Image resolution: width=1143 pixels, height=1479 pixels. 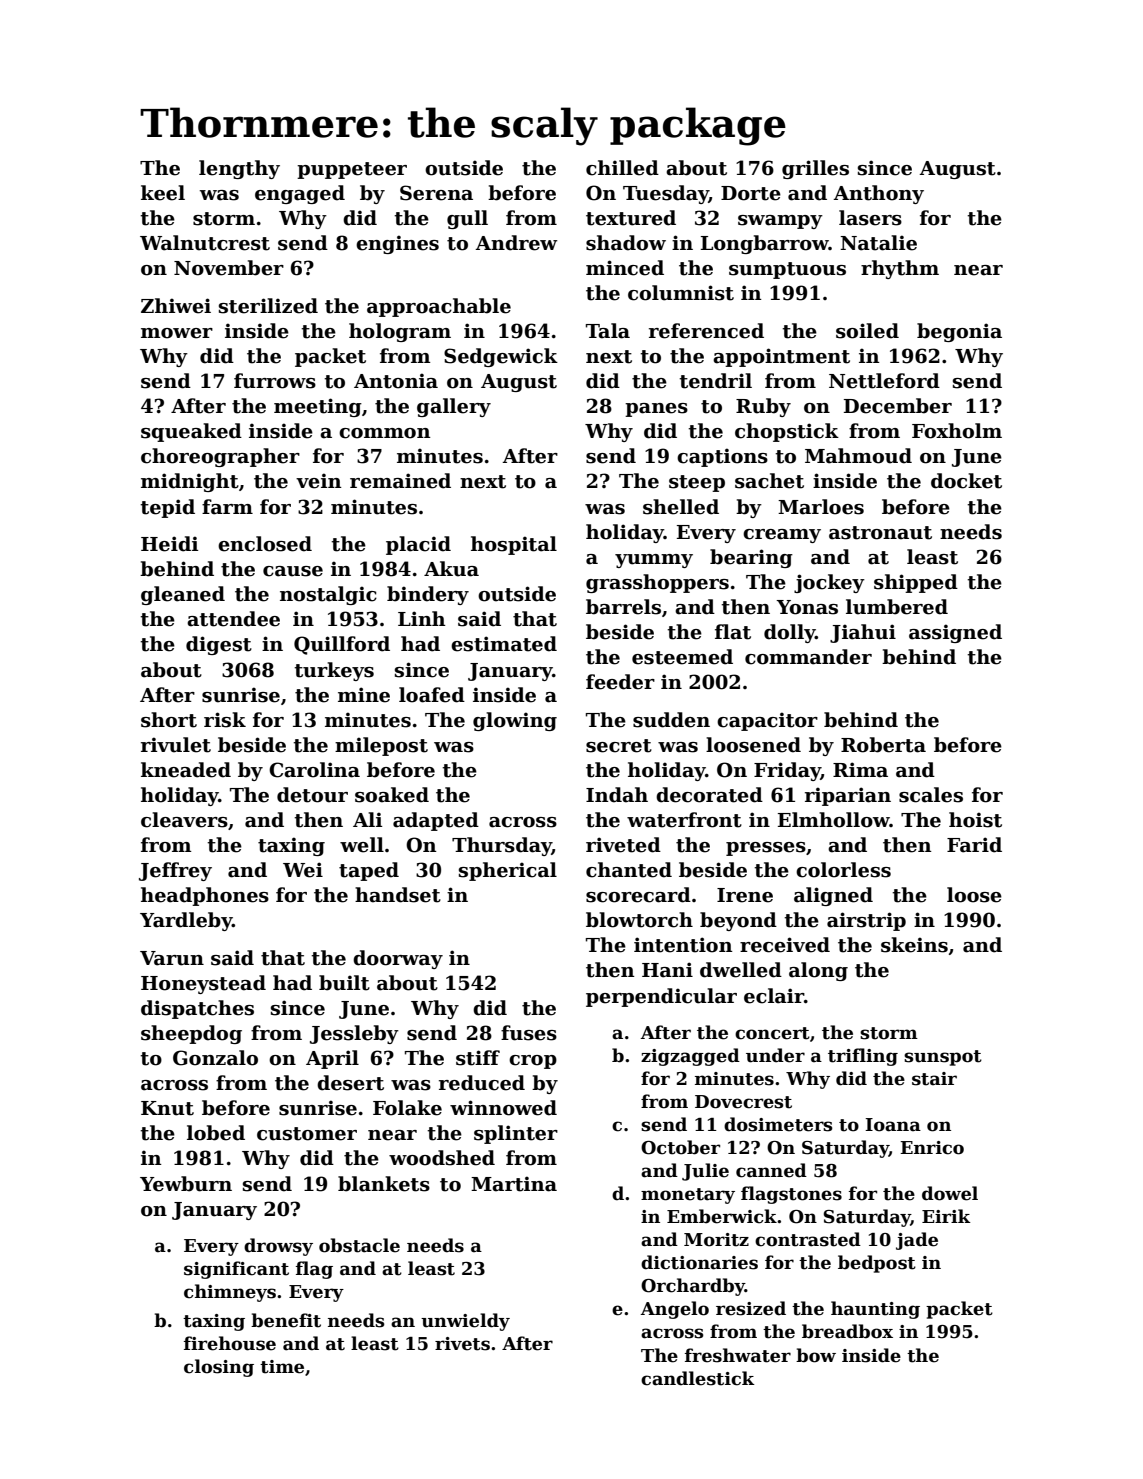 I want to click on lengthy, so click(x=239, y=169).
